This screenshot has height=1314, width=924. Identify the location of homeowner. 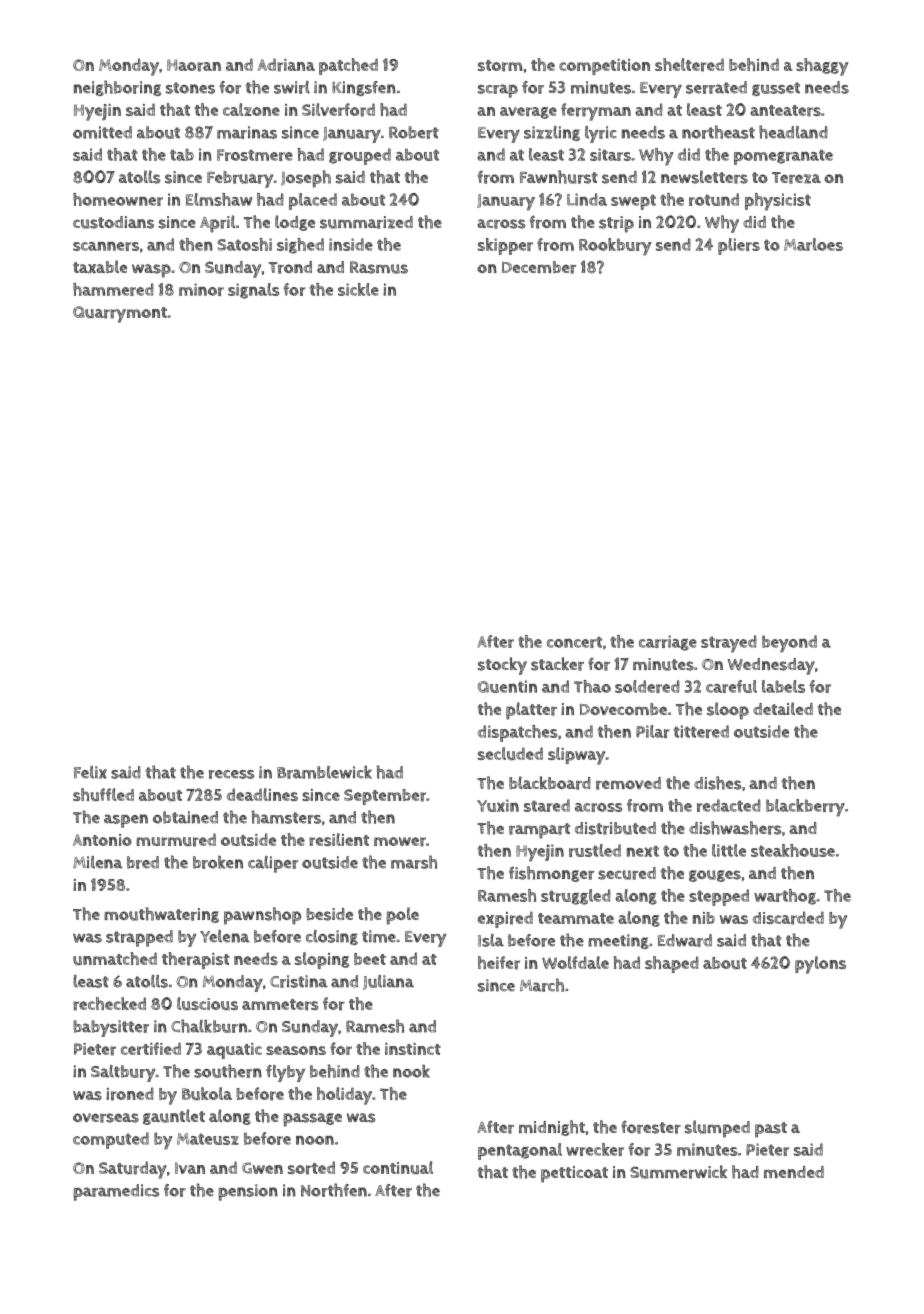
(118, 199).
